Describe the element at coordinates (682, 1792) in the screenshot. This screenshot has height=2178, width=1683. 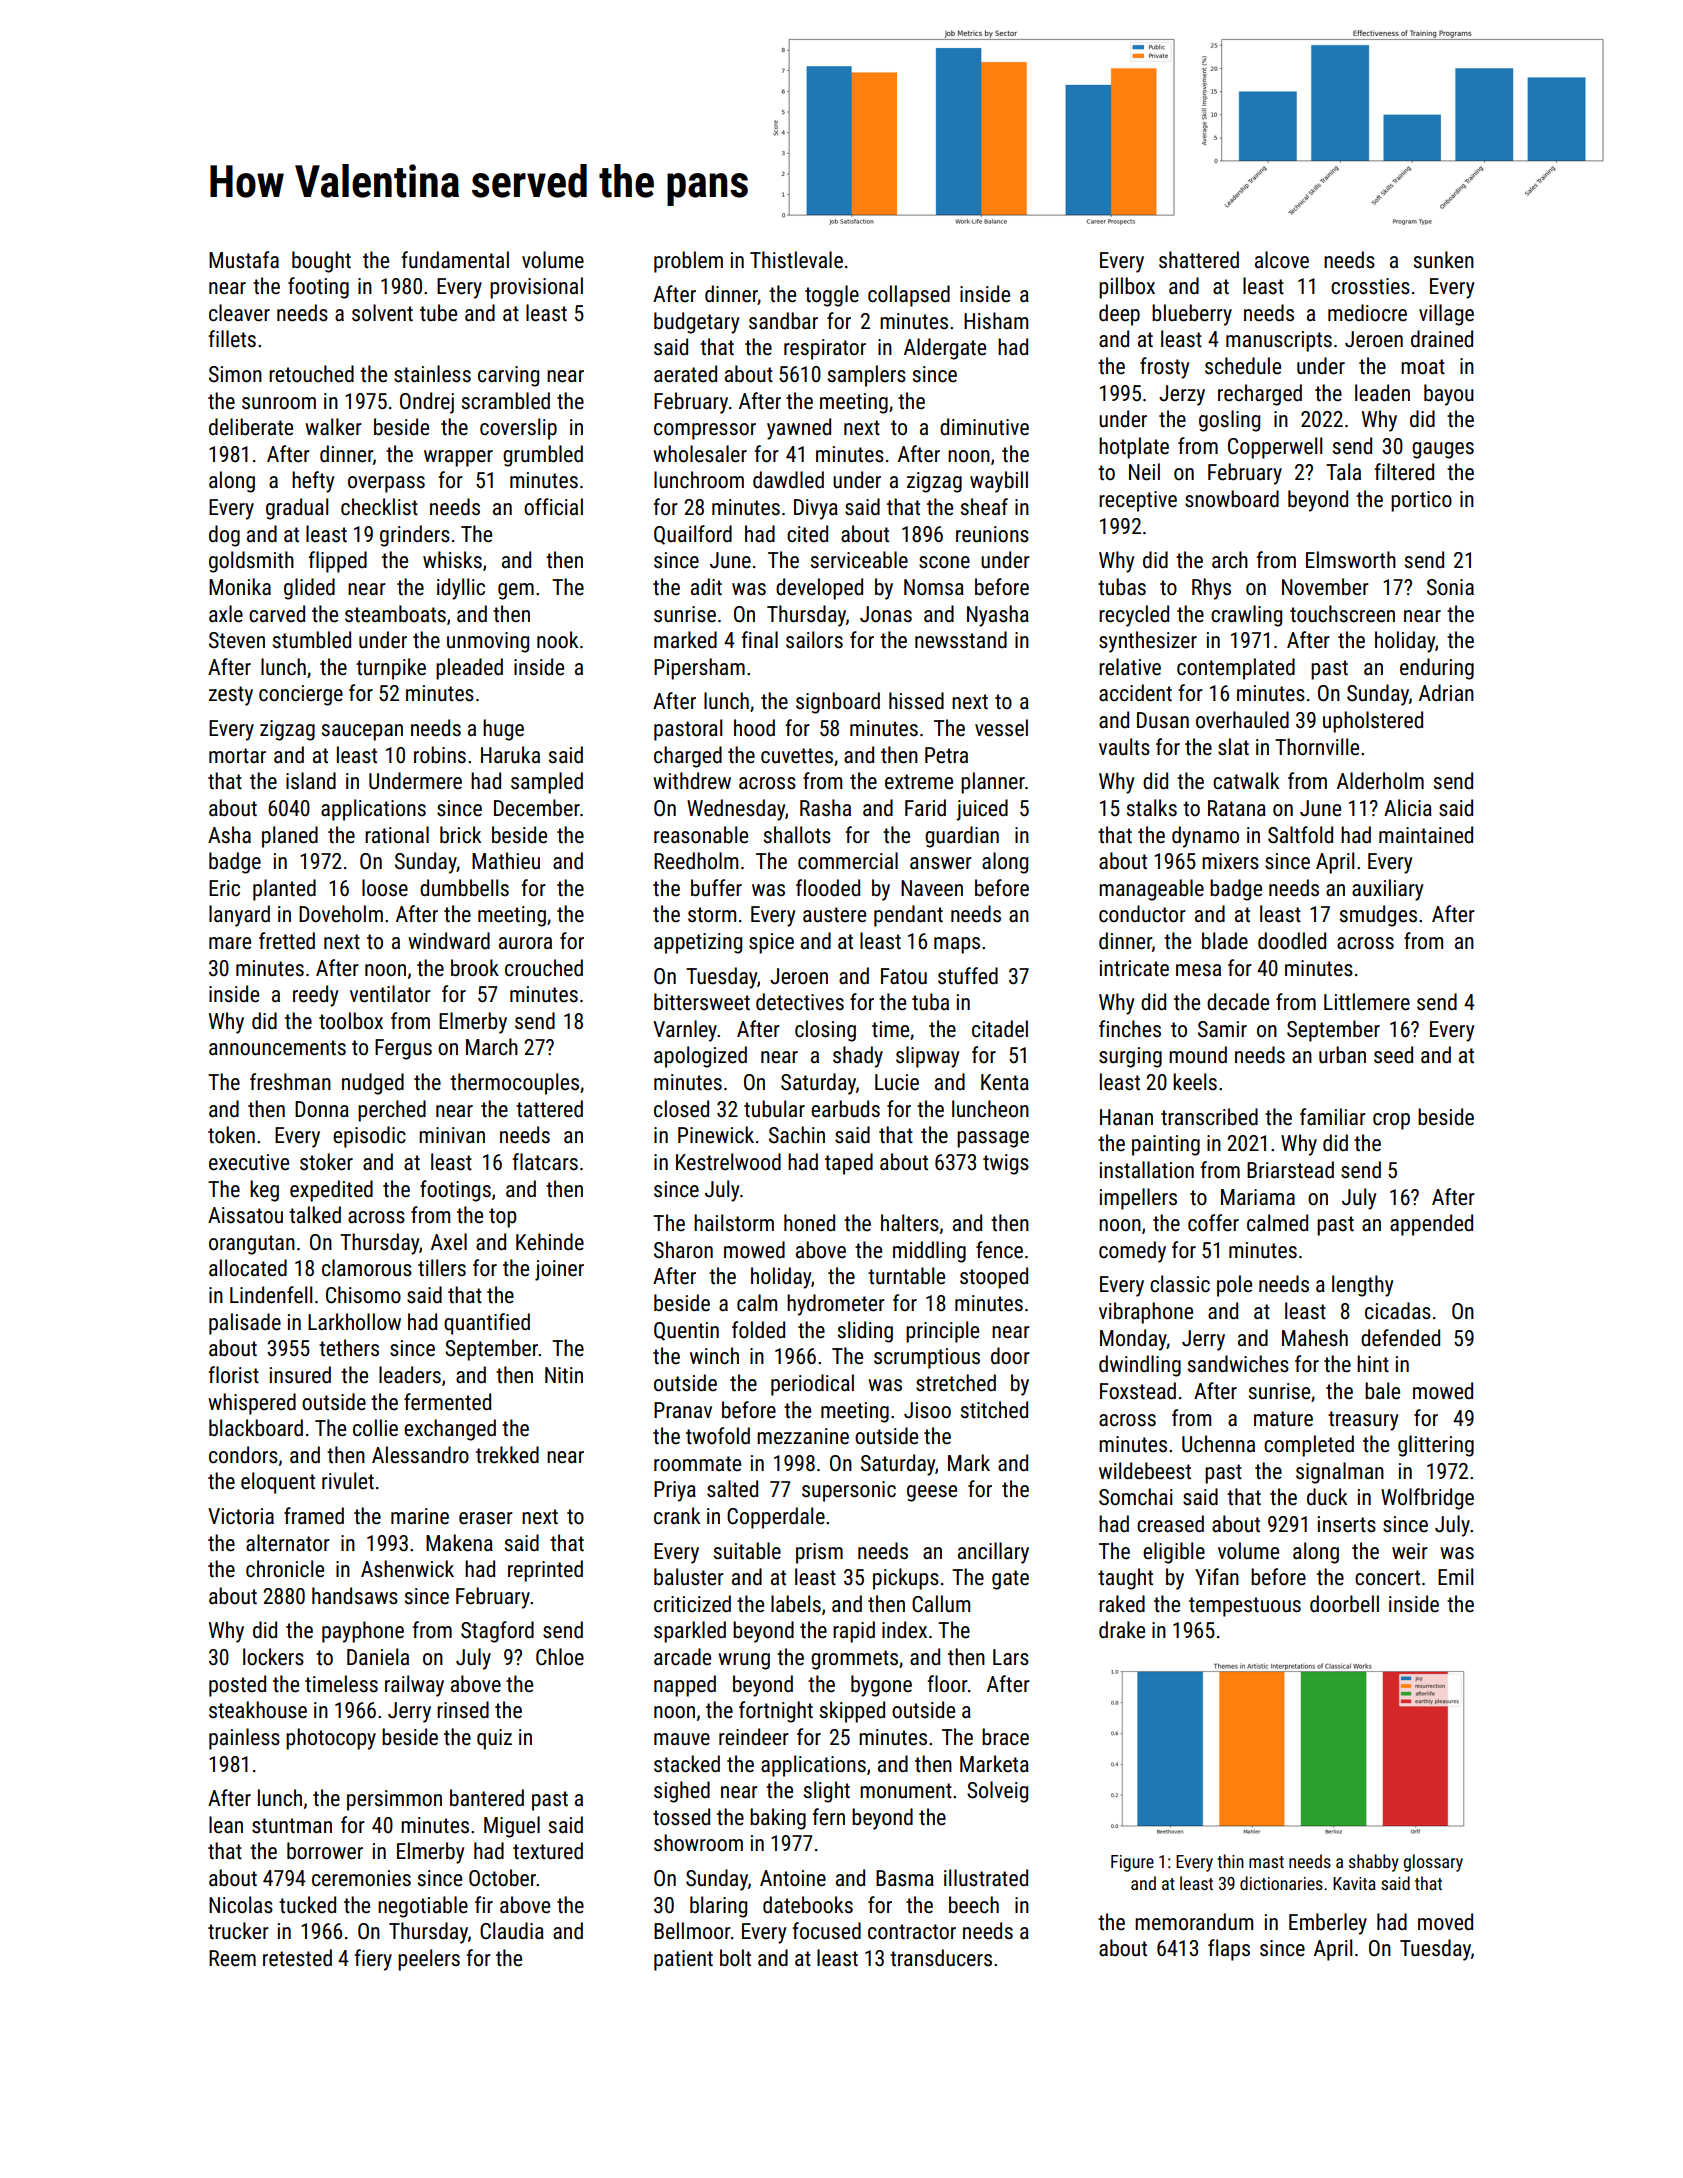
I see `sighed` at that location.
